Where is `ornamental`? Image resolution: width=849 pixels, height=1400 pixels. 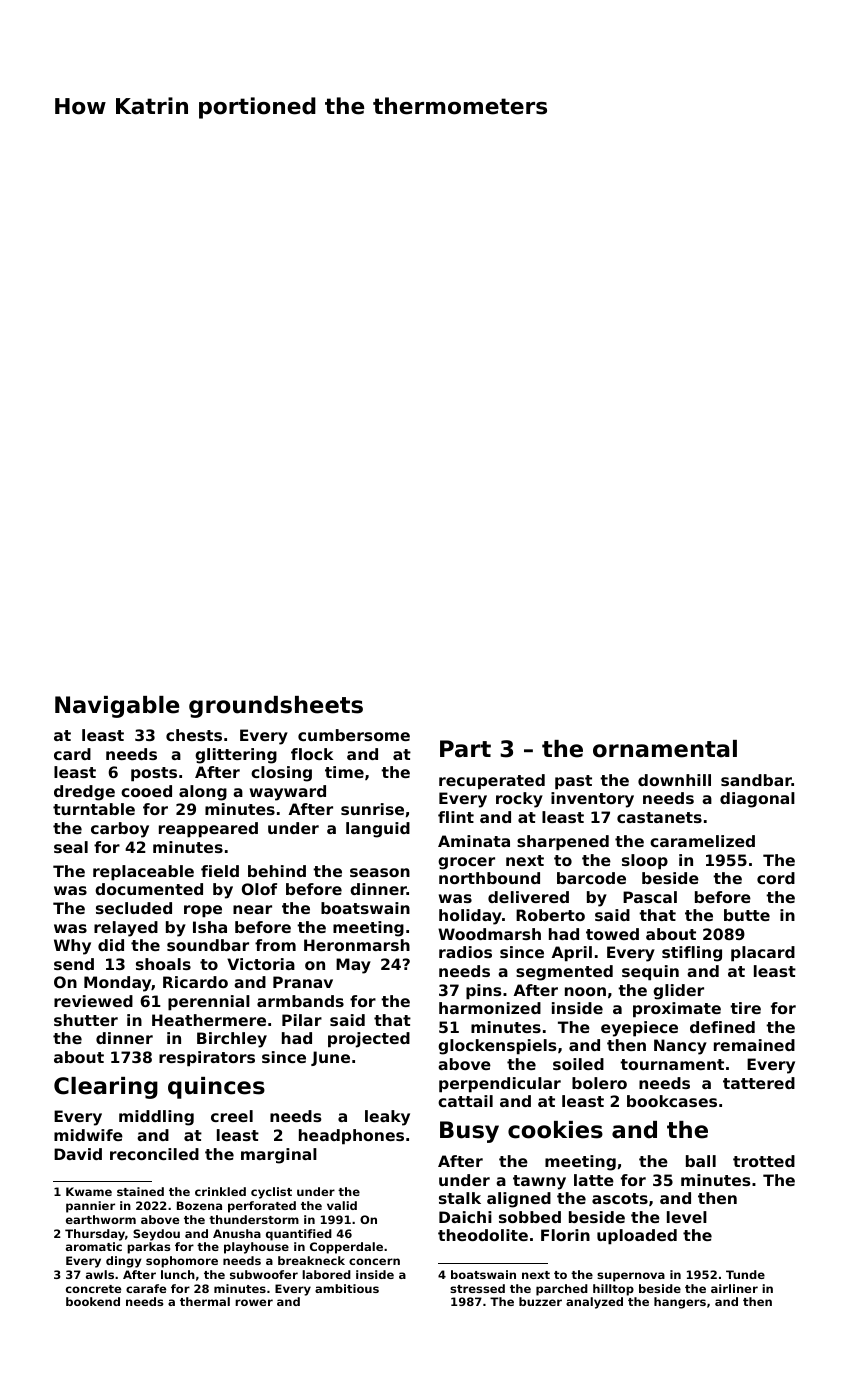 ornamental is located at coordinates (665, 749).
